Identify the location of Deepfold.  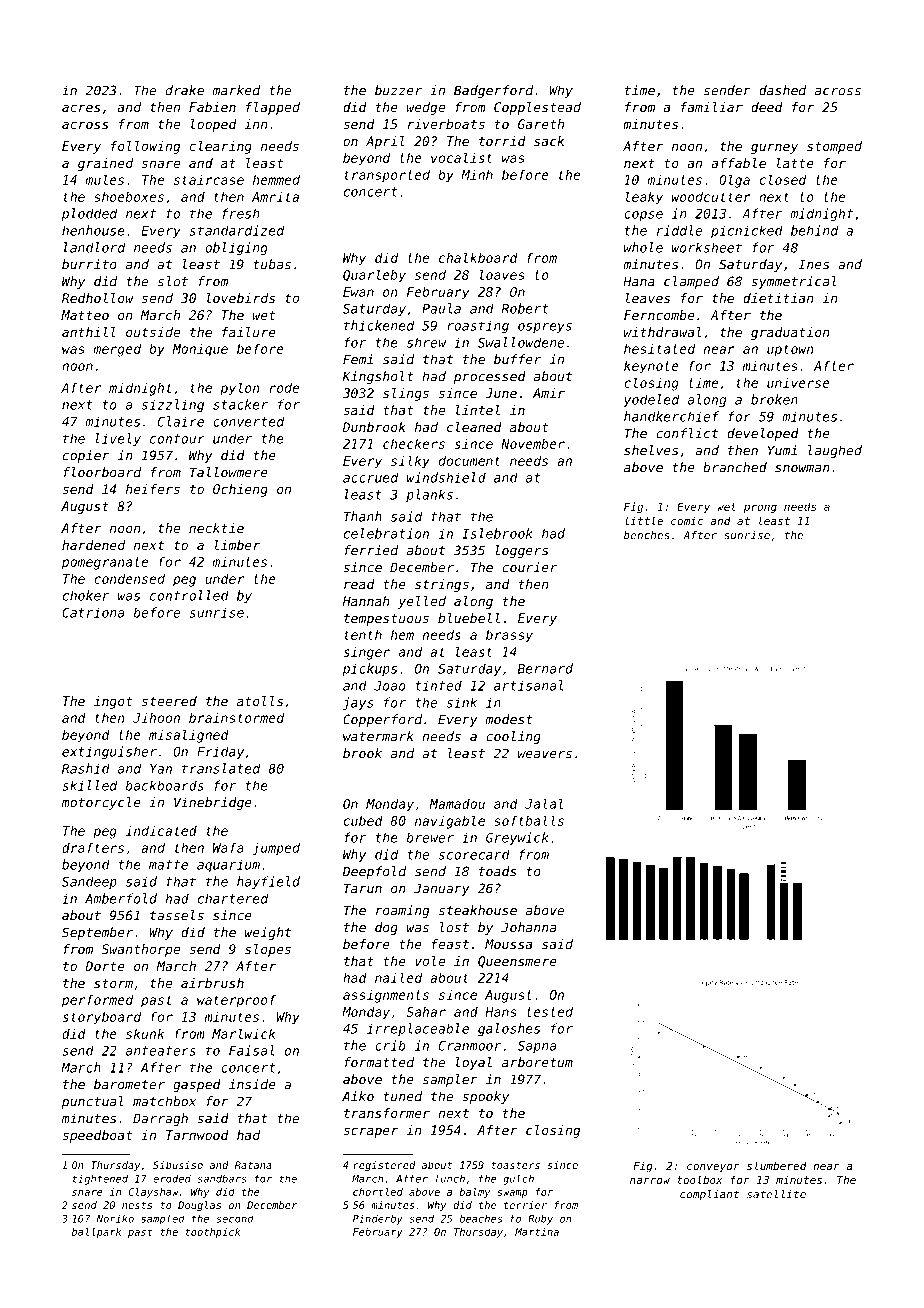
(374, 872).
